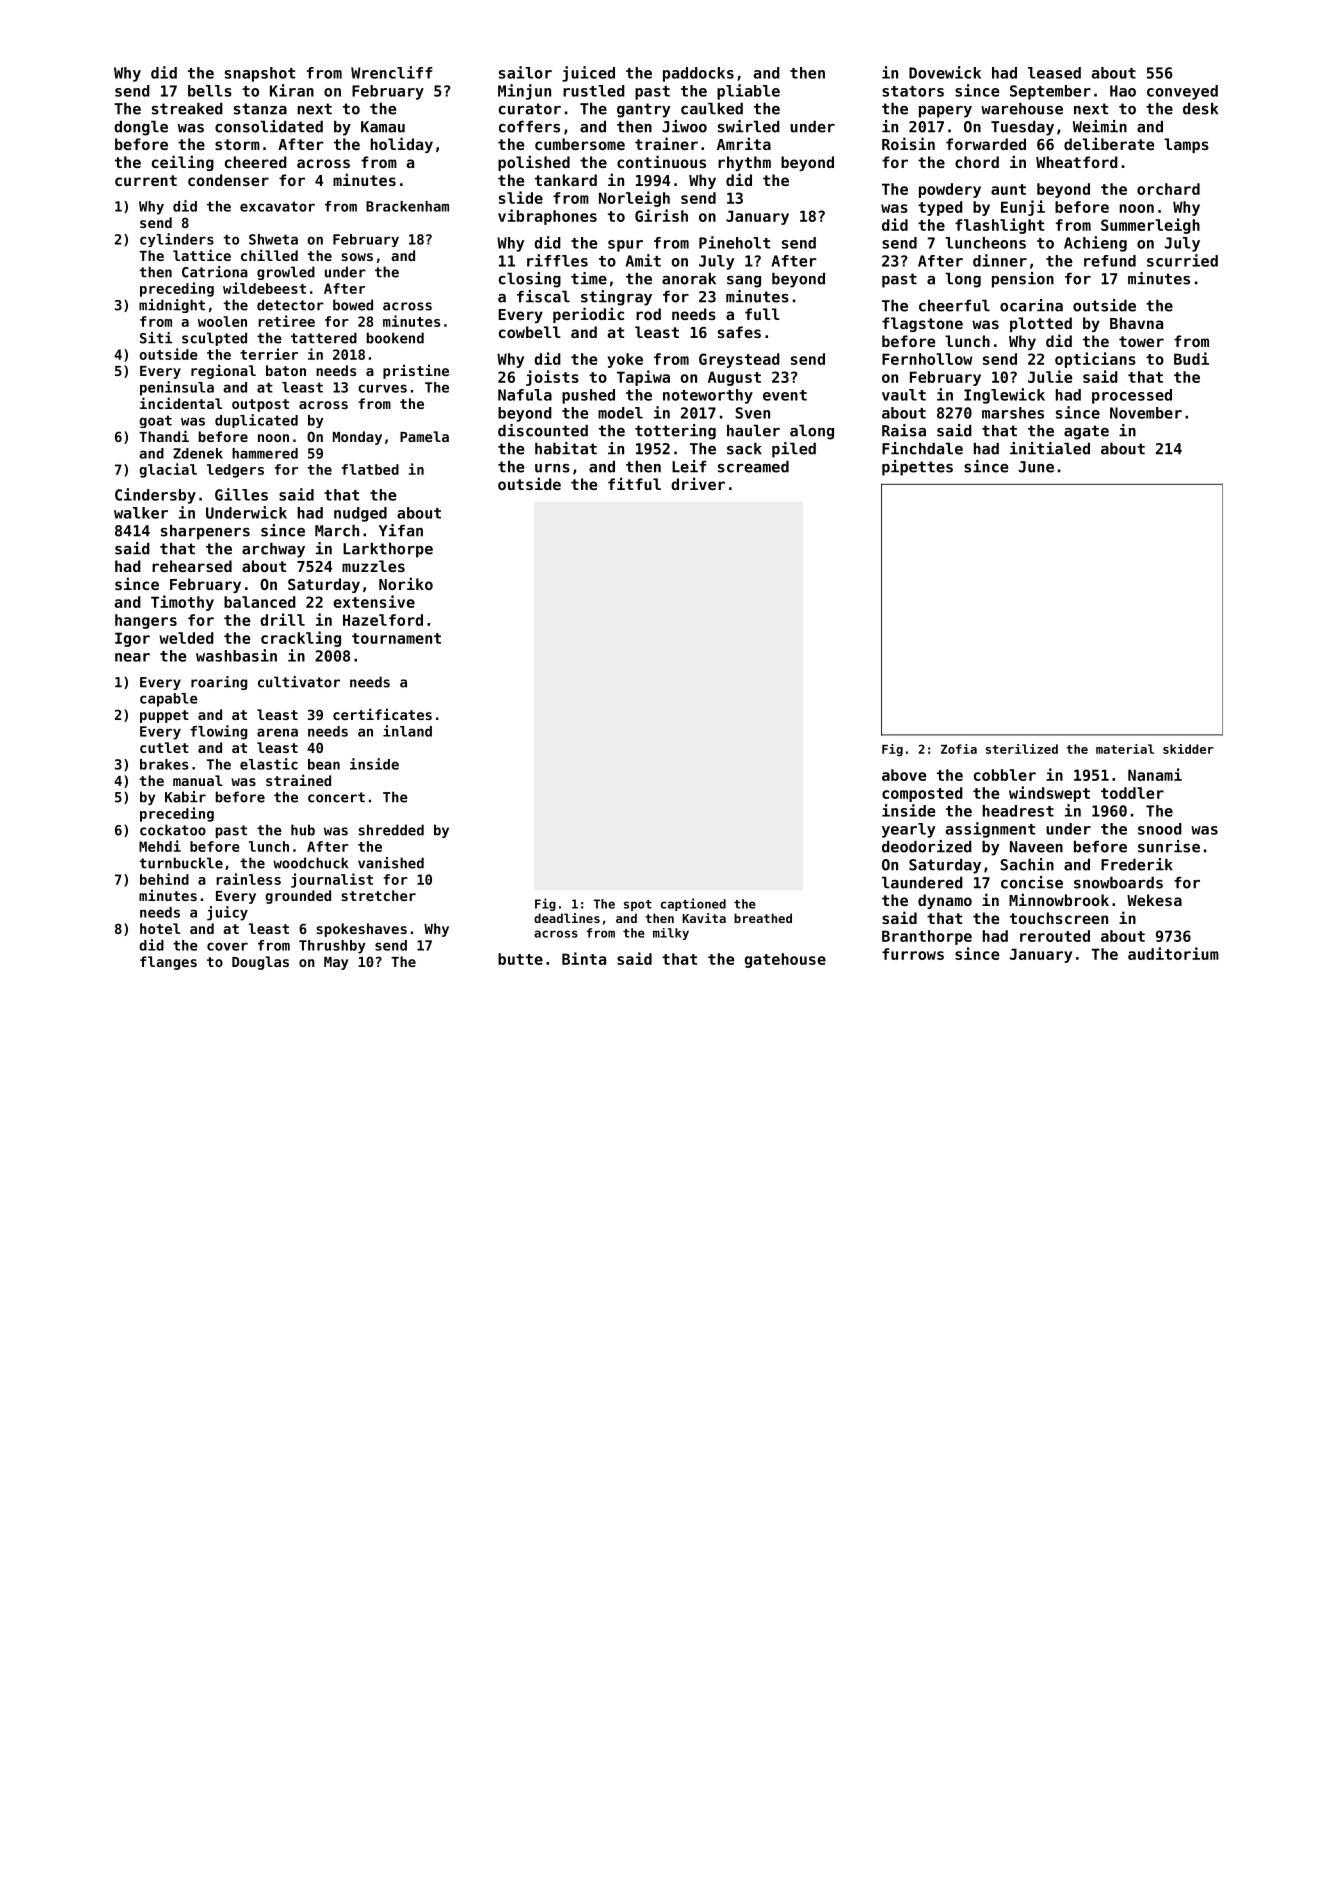 Image resolution: width=1337 pixels, height=1891 pixels. I want to click on hammered, so click(265, 453).
